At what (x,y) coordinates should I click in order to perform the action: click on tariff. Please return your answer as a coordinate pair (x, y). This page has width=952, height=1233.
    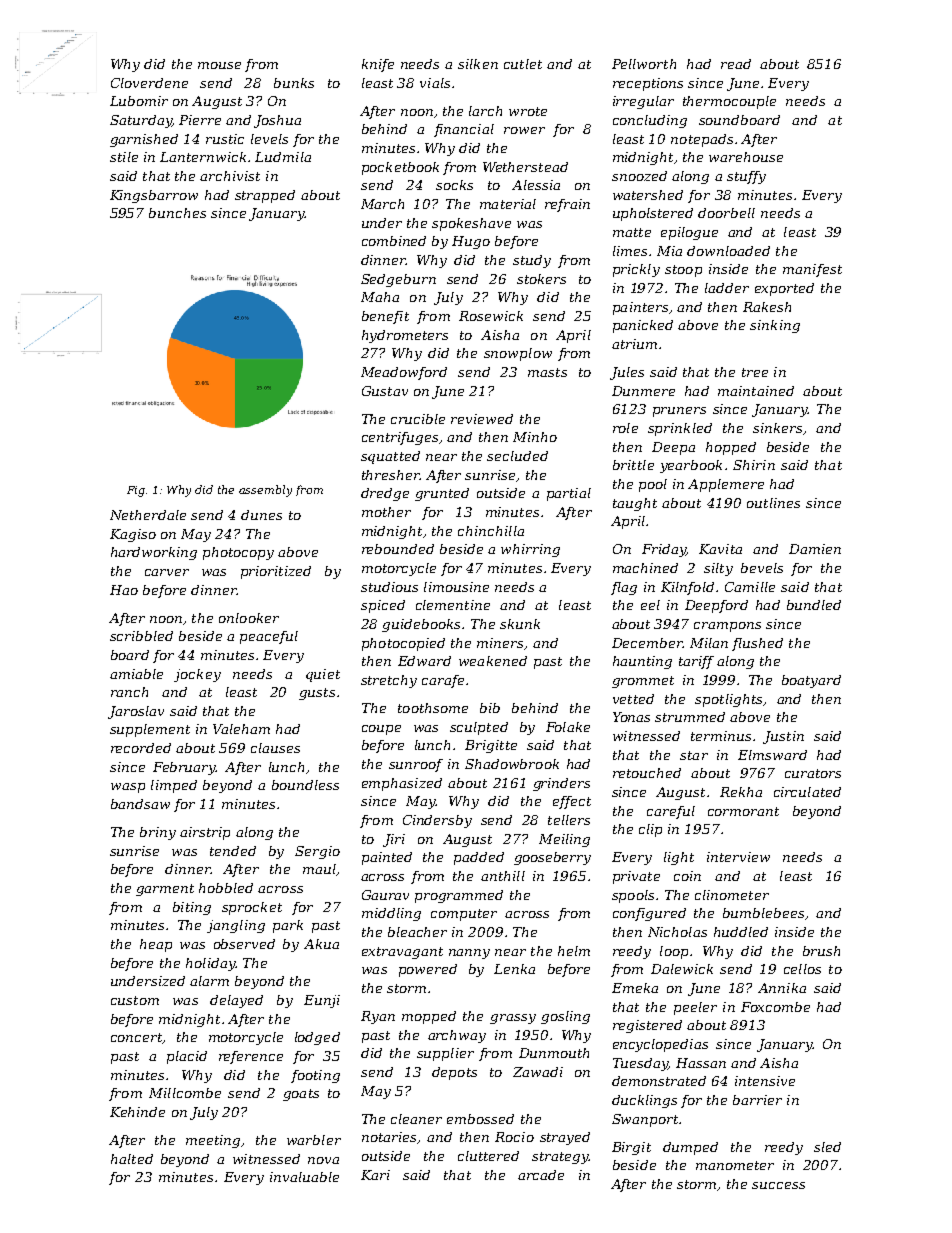
    Looking at the image, I should click on (696, 662).
